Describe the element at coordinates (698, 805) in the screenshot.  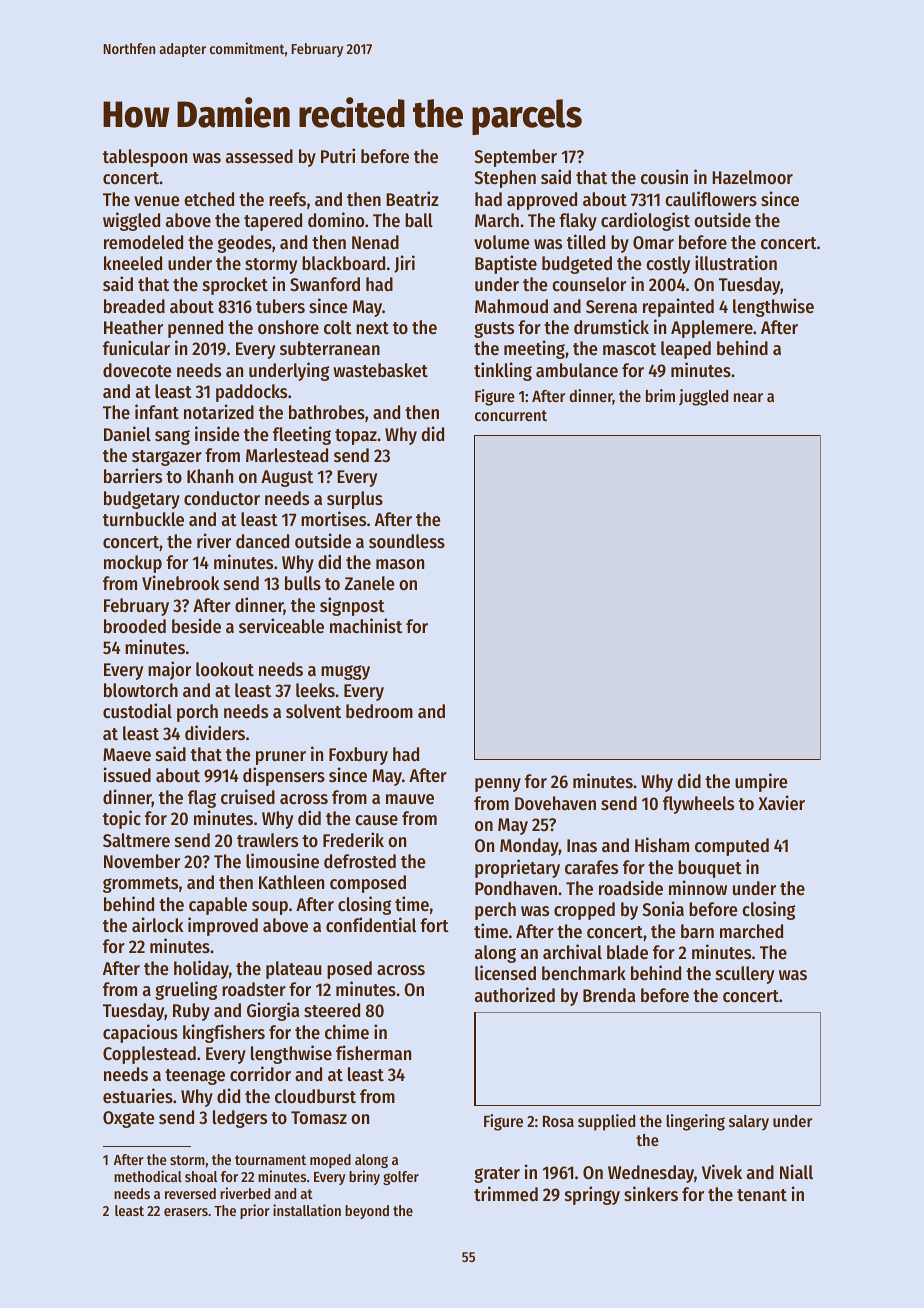
I see `flywheels` at that location.
